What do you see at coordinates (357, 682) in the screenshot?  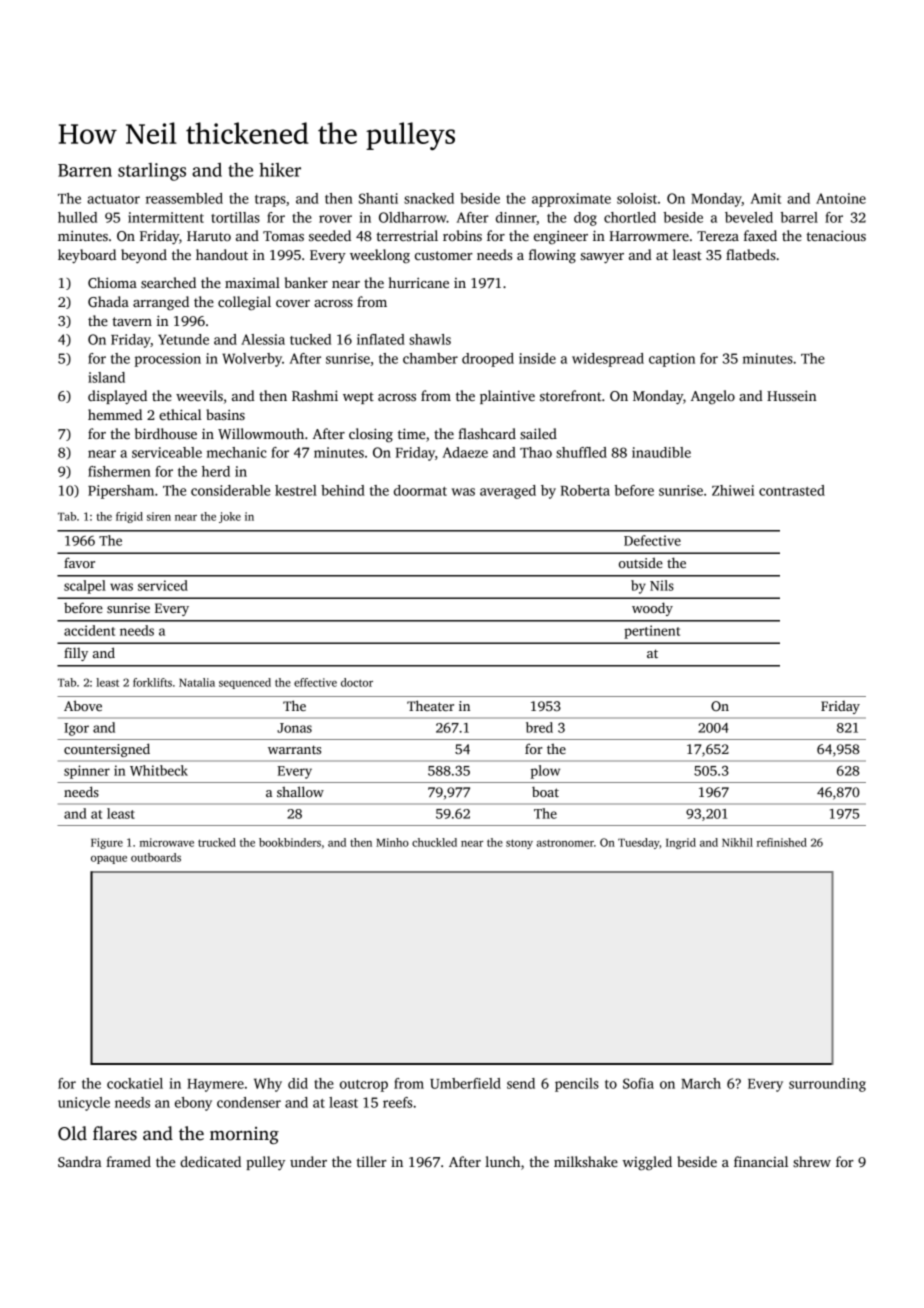 I see `doctor` at bounding box center [357, 682].
